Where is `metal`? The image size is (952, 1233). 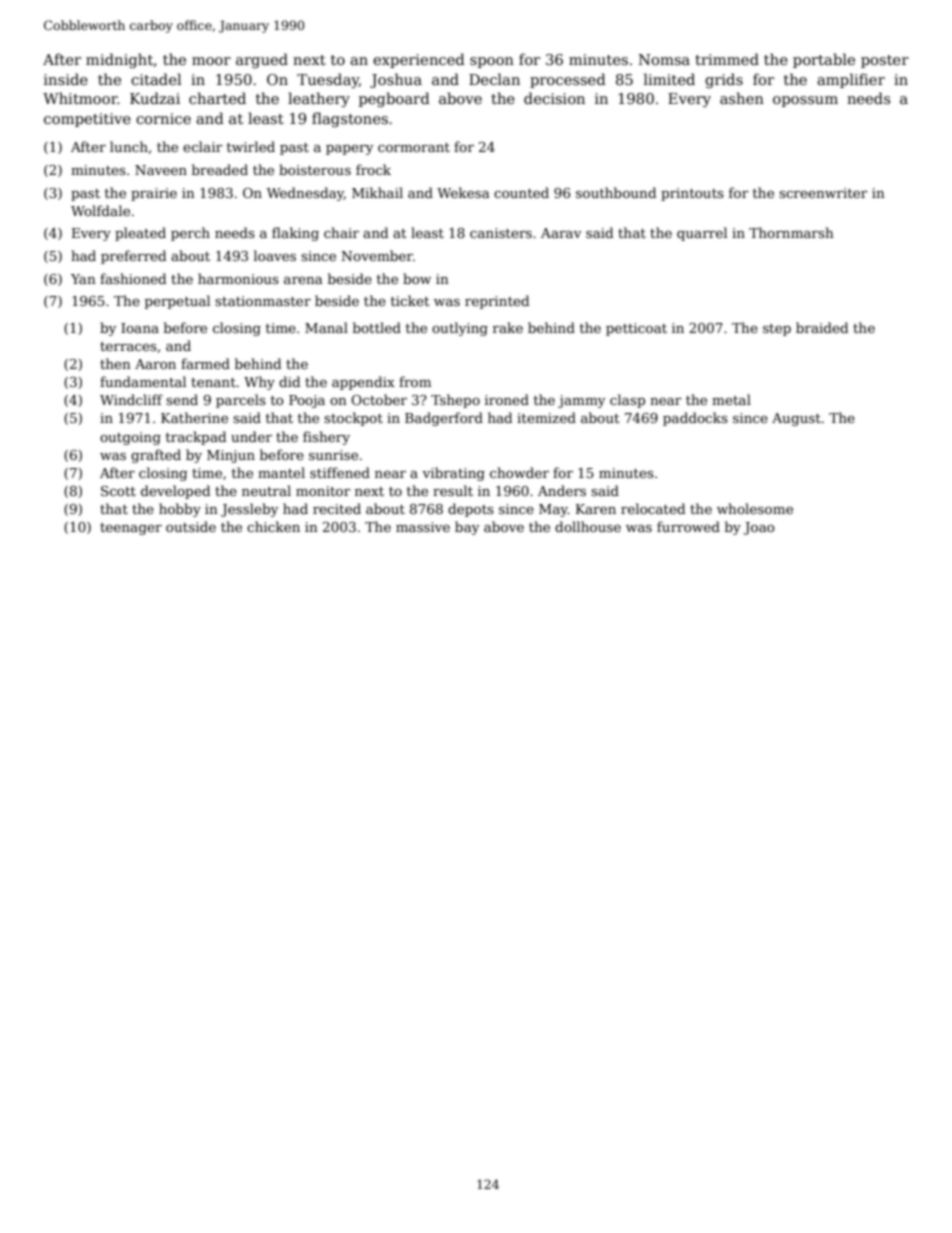
metal is located at coordinates (731, 399).
